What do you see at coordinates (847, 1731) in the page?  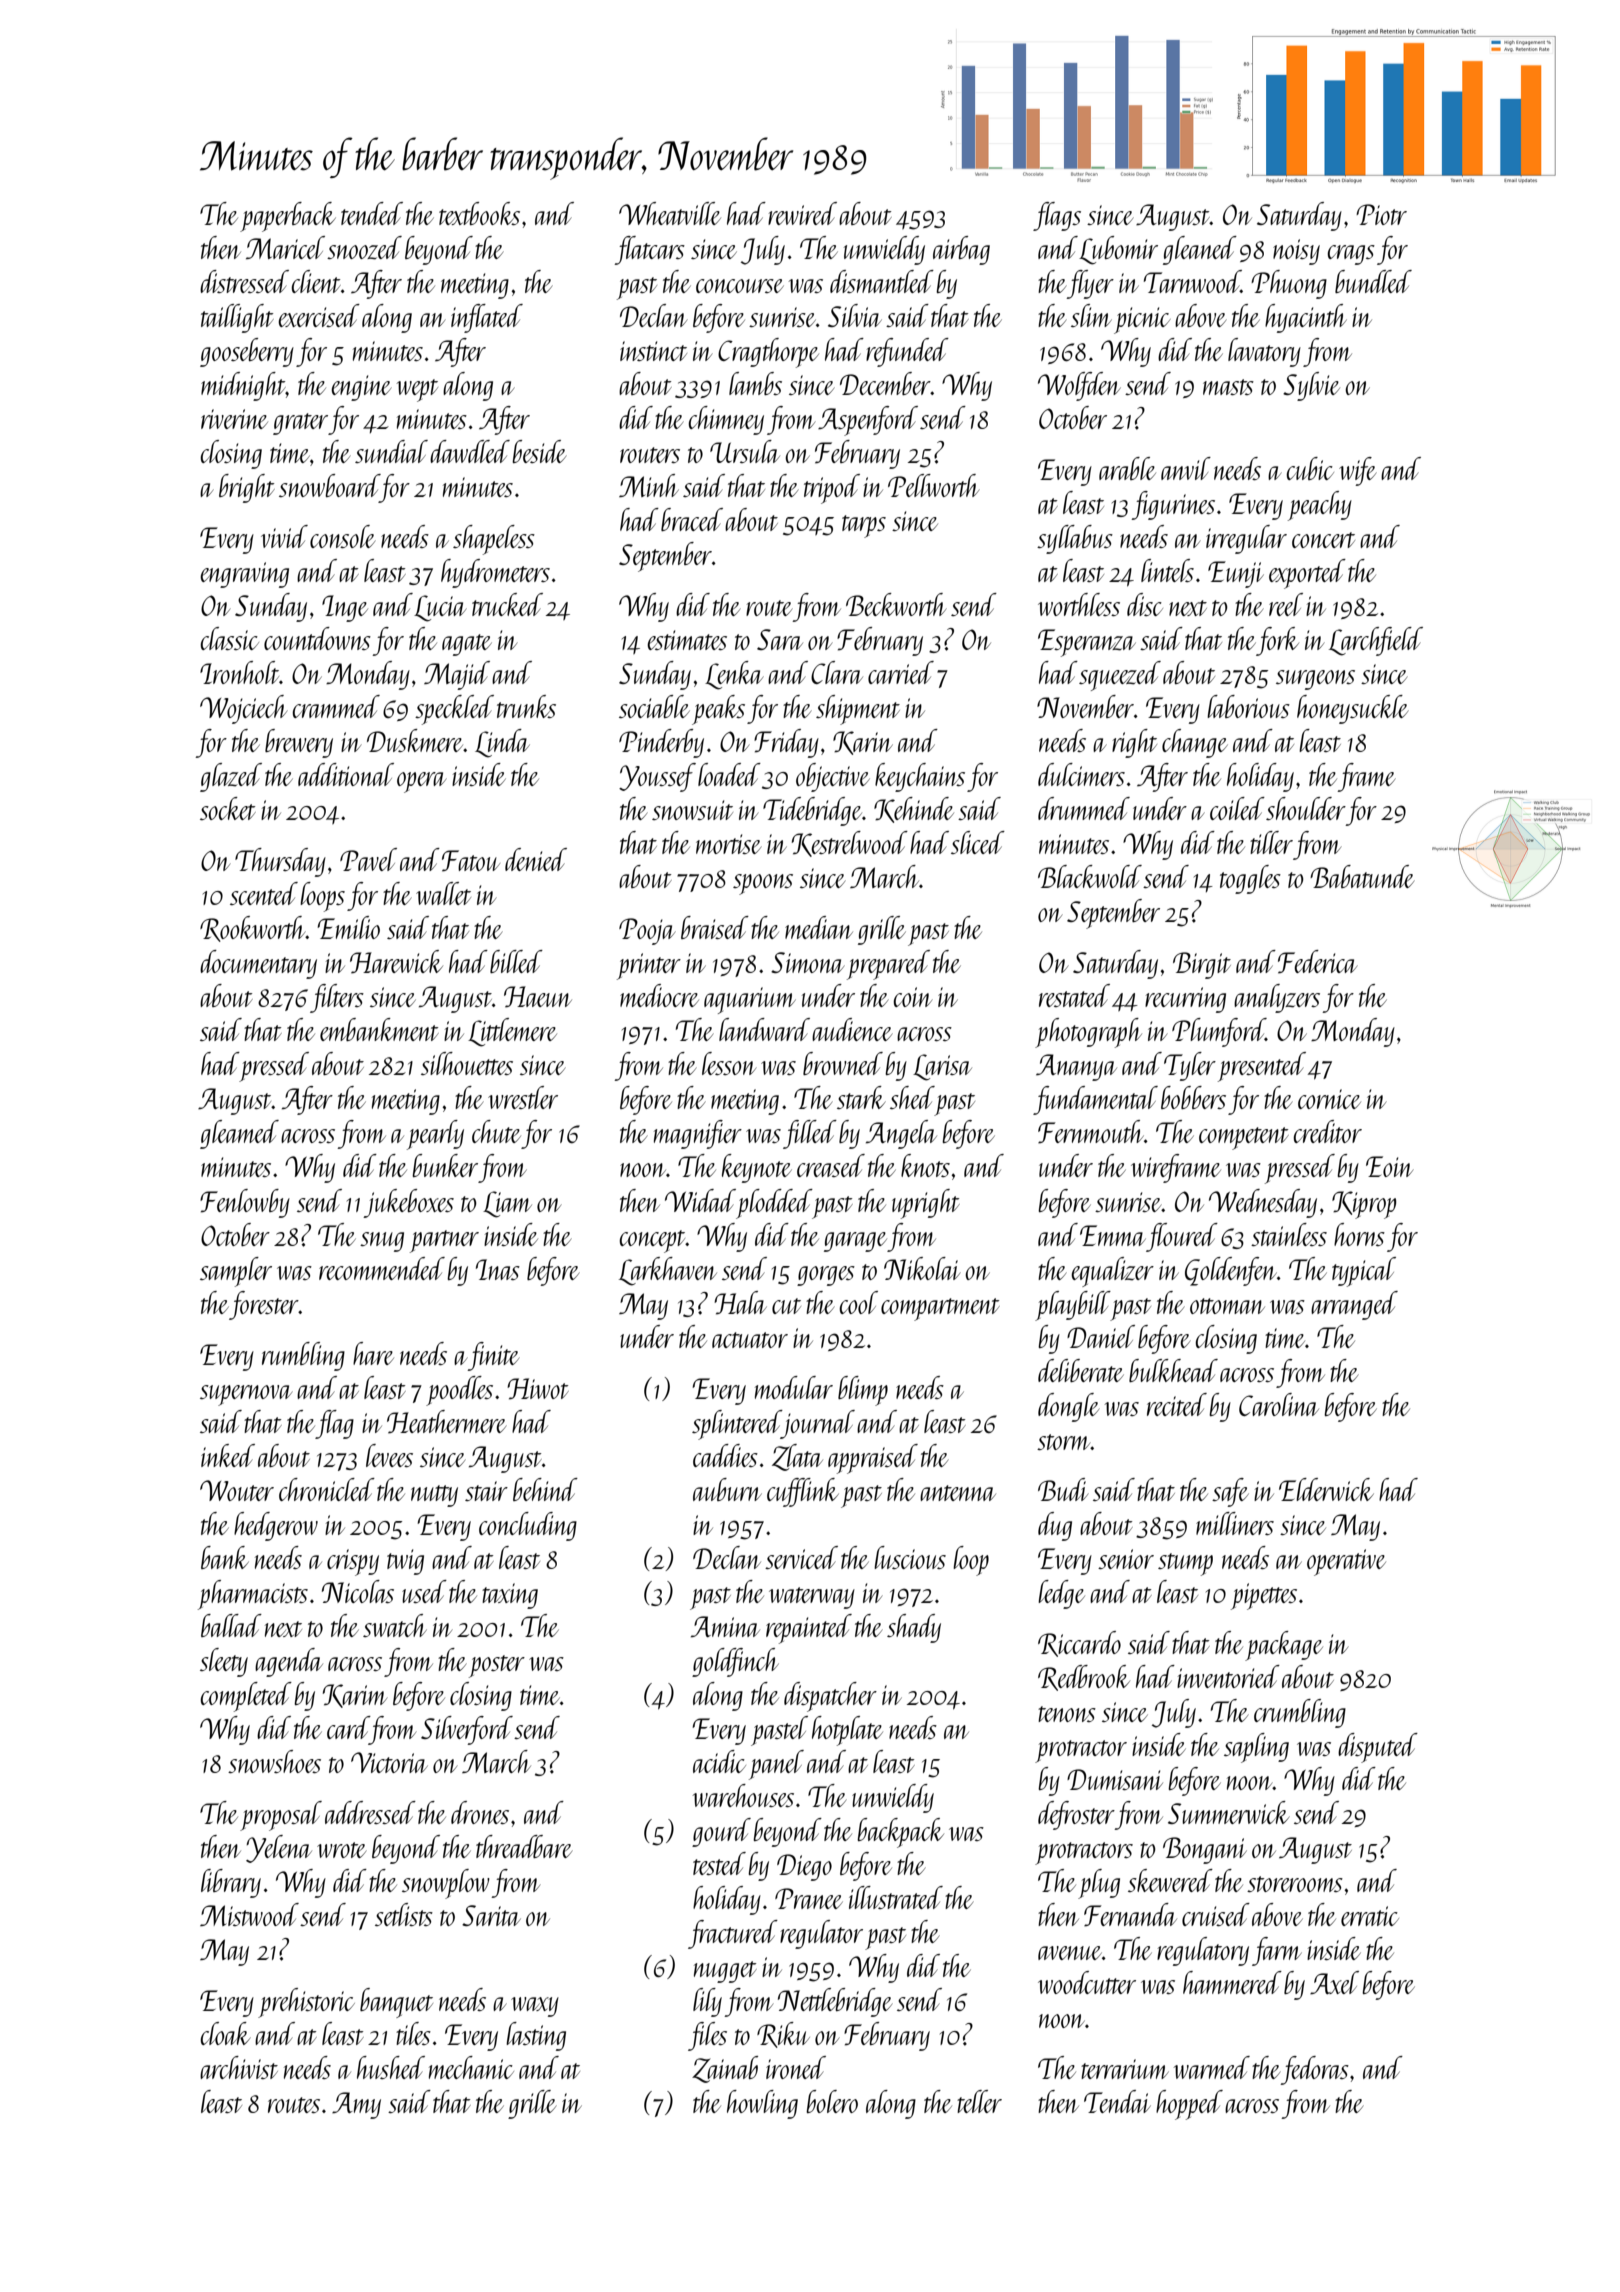 I see `hotplate` at bounding box center [847, 1731].
